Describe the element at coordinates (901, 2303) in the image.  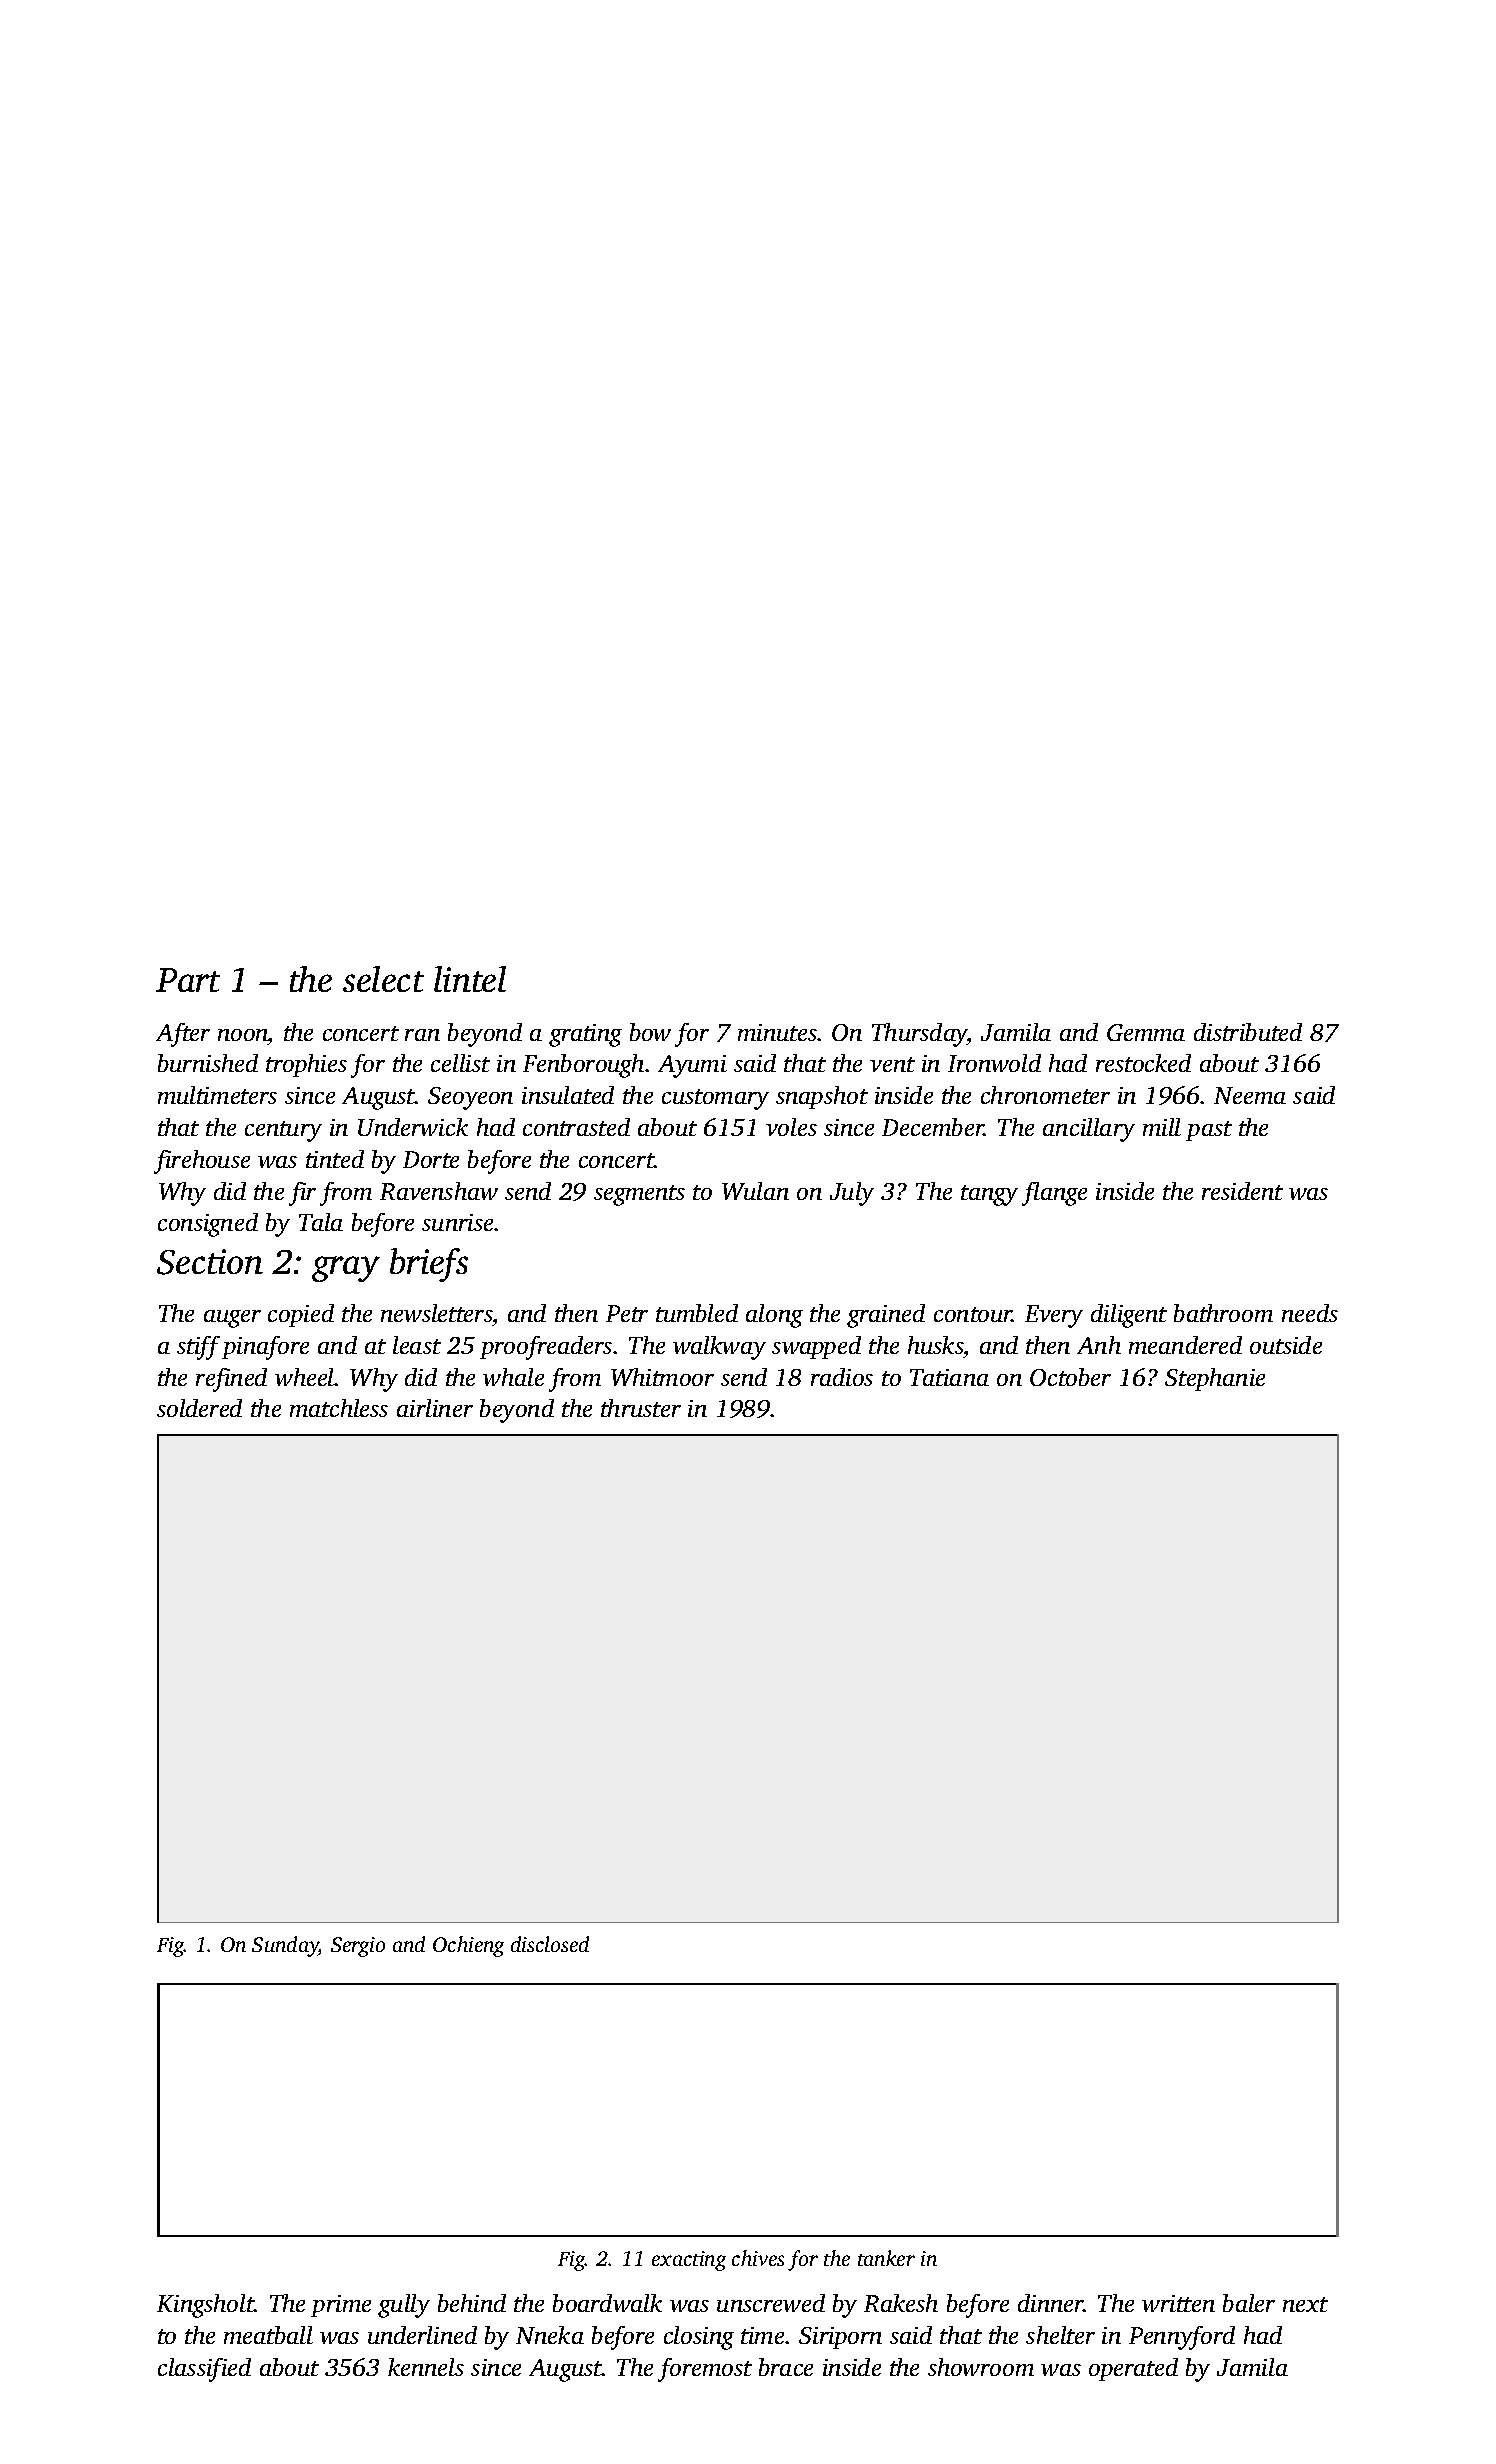
I see `Rakesh` at that location.
